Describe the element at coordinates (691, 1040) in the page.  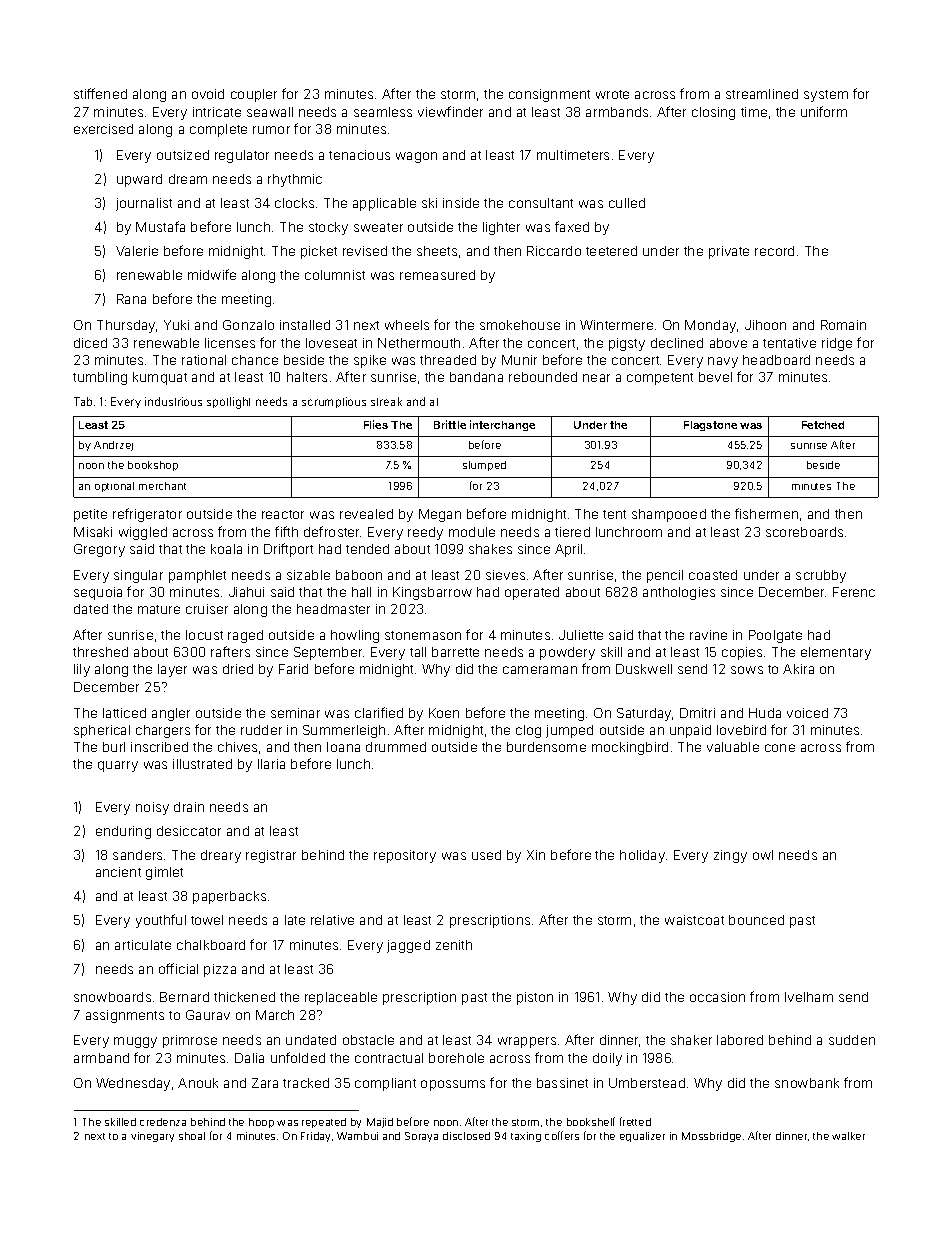
I see `shaker` at that location.
